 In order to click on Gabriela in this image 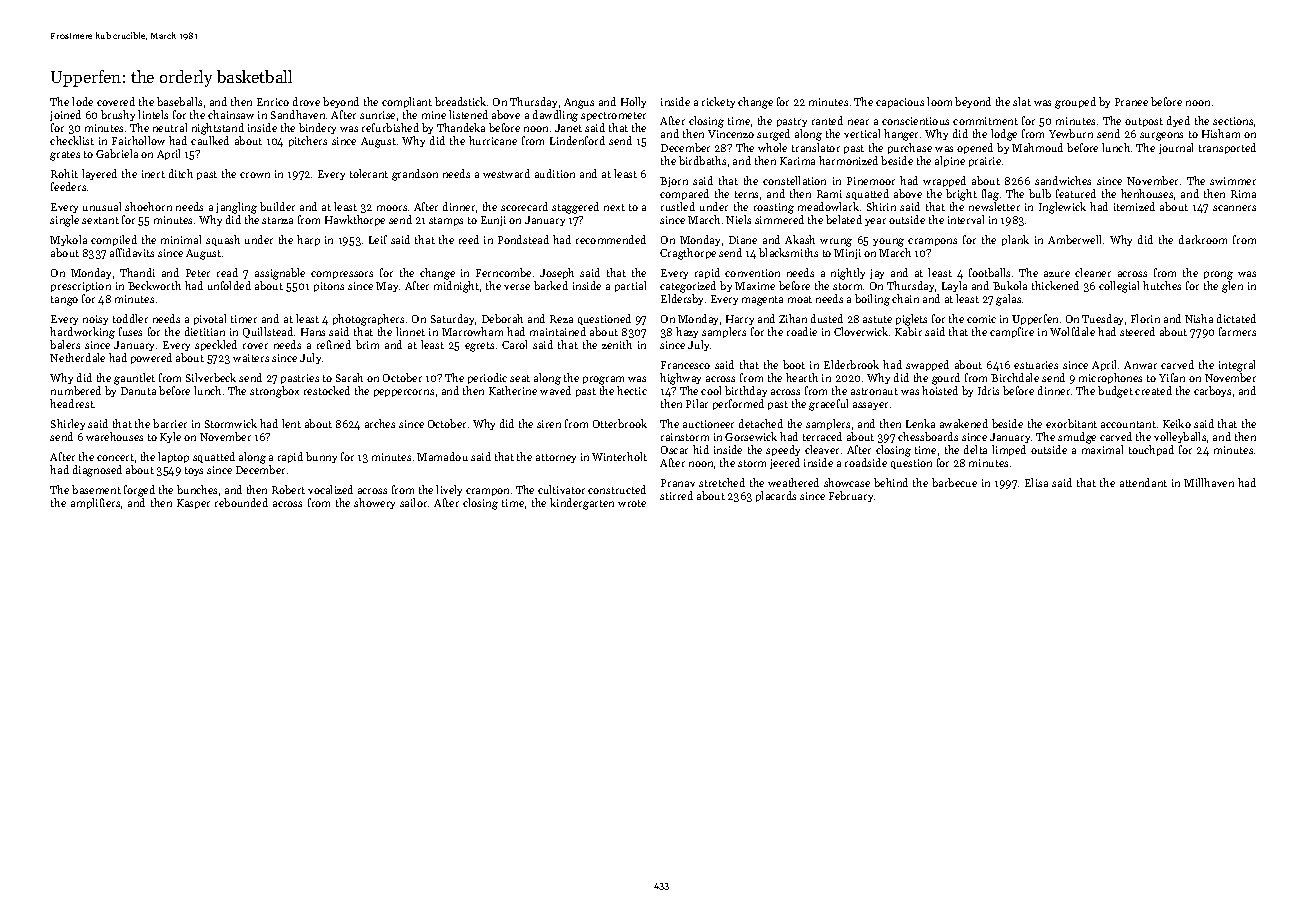, I will do `click(117, 153)`.
